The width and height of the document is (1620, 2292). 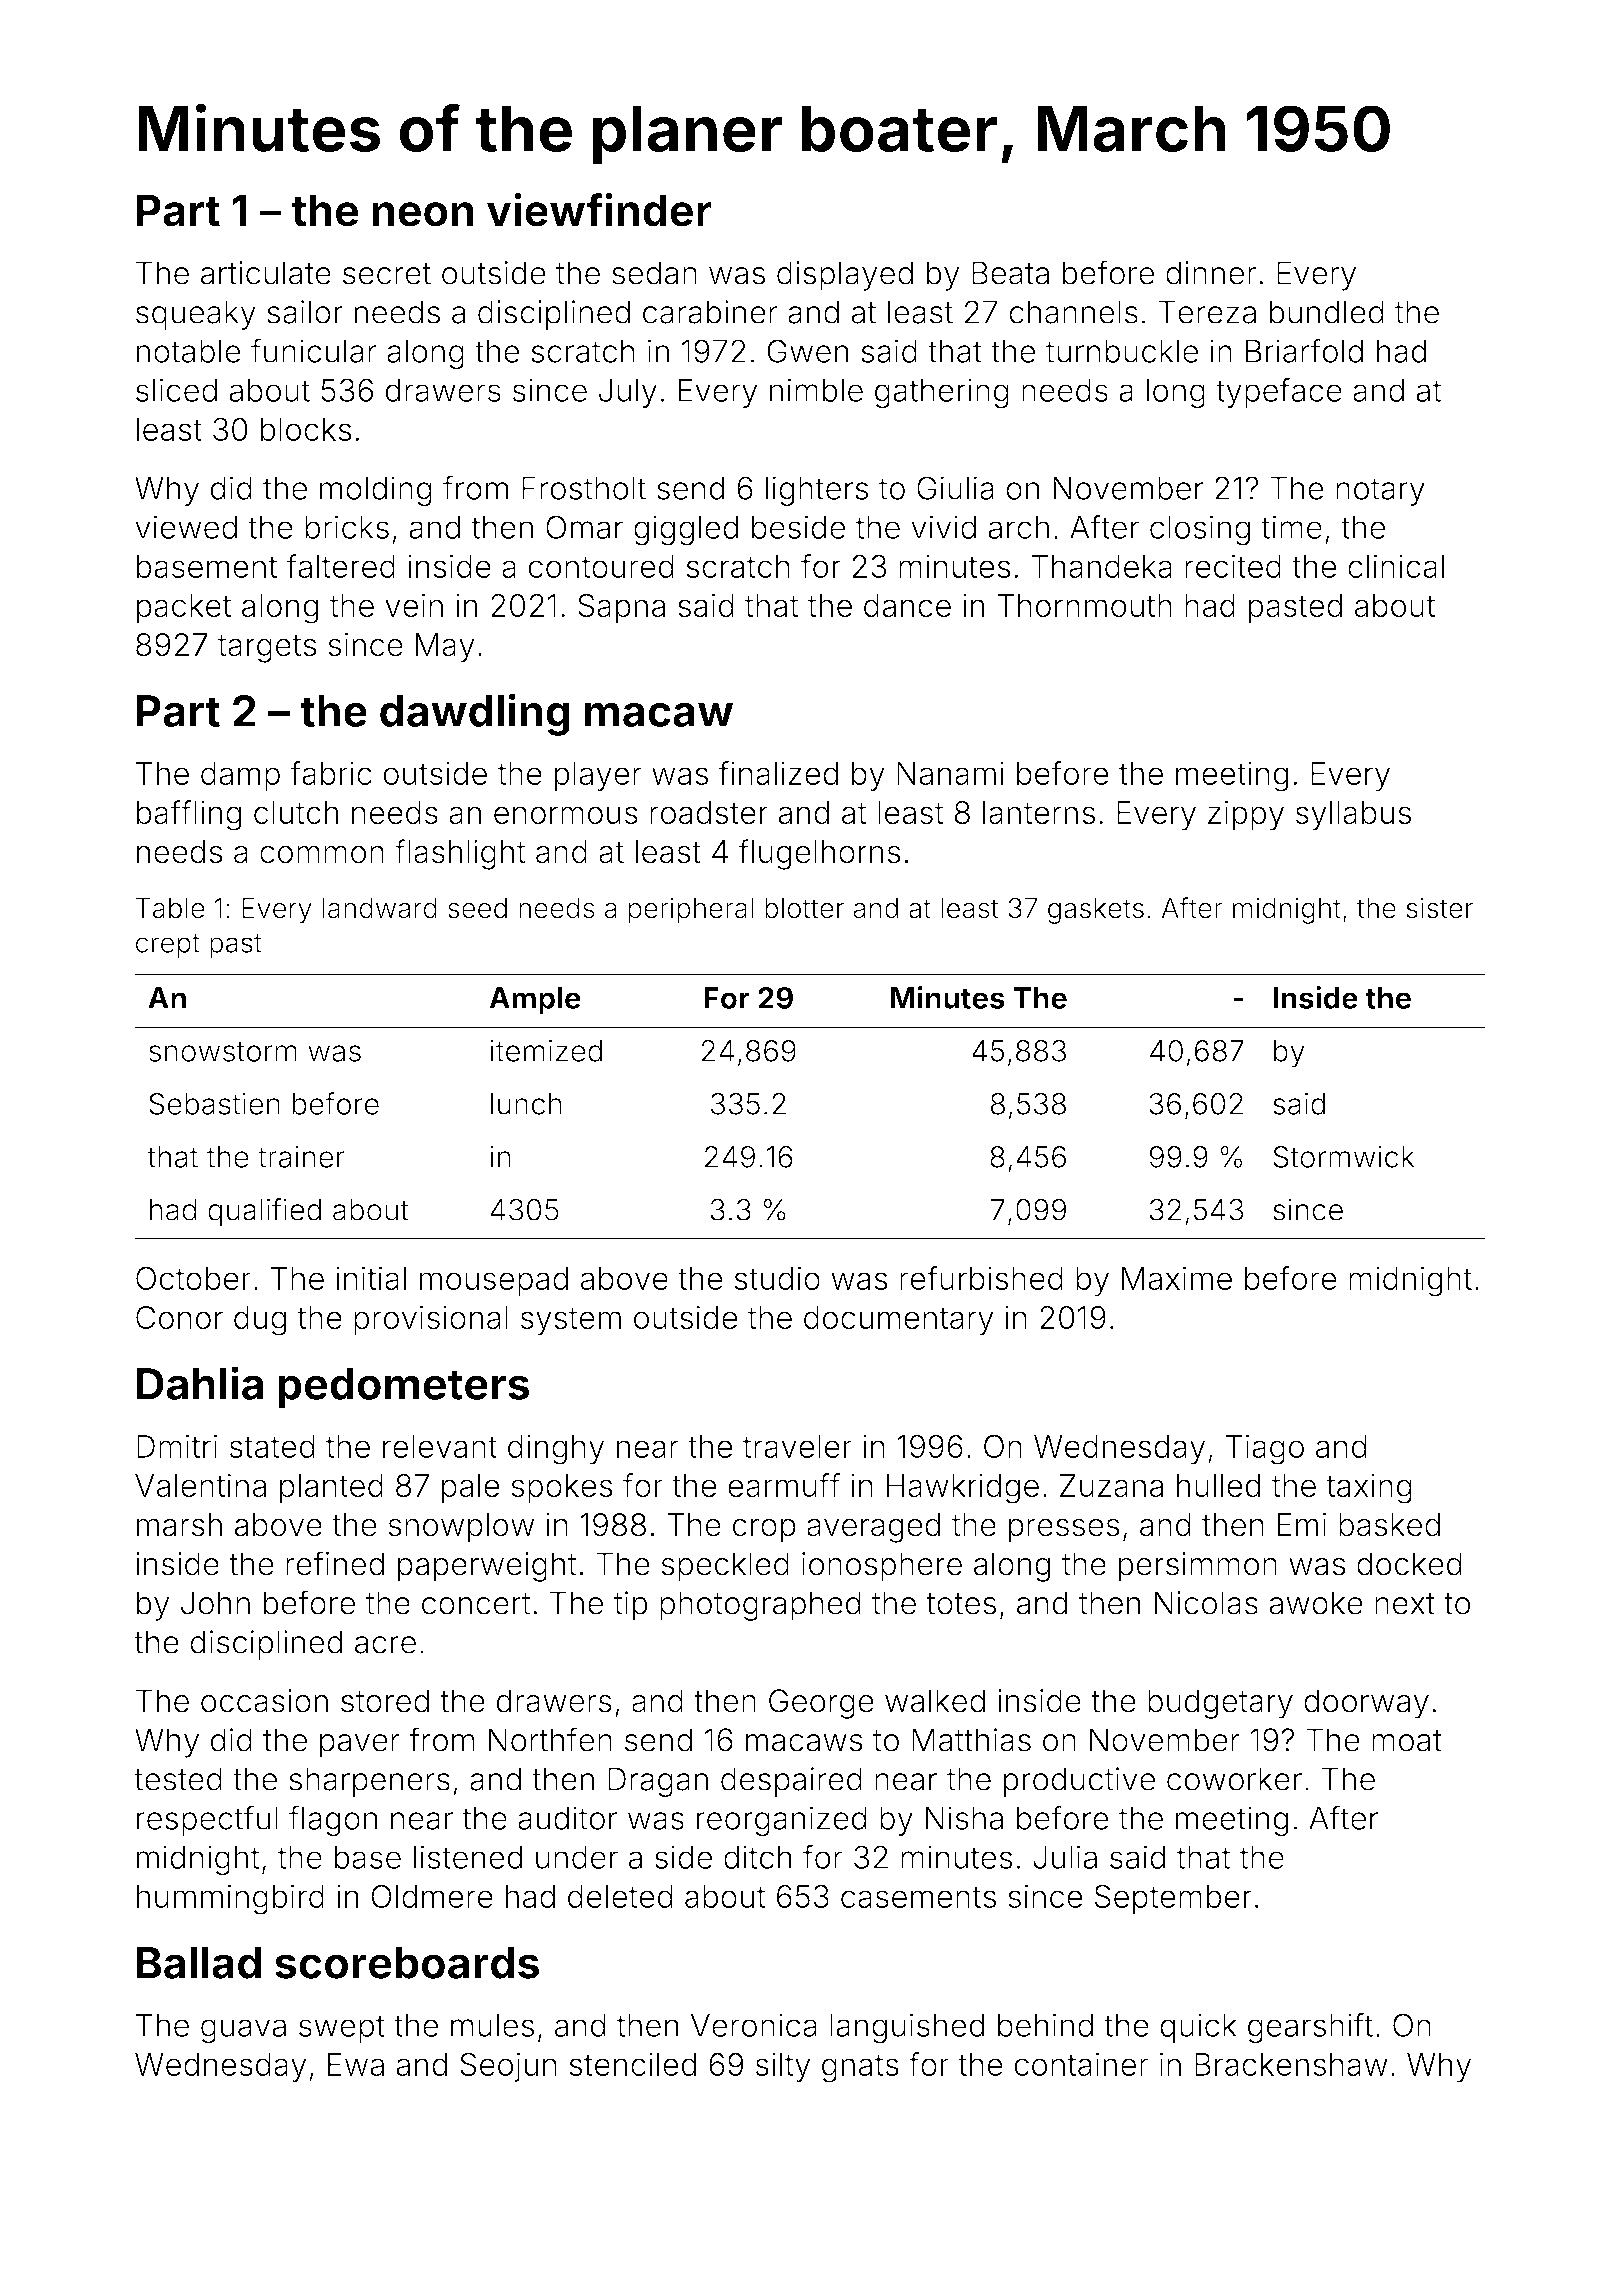 What do you see at coordinates (550, 1739) in the document?
I see `Northfen` at bounding box center [550, 1739].
